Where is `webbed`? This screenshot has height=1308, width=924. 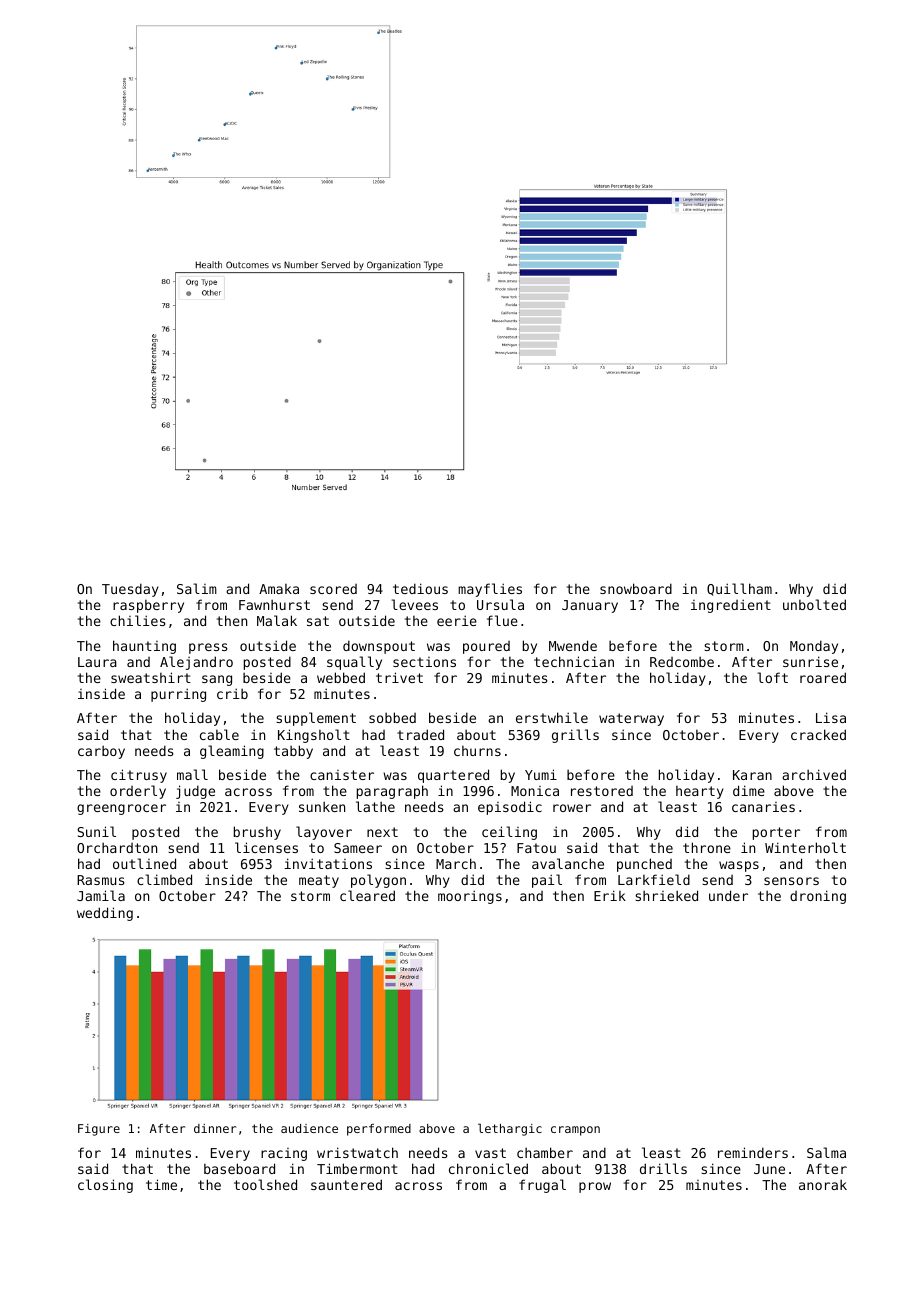
webbed is located at coordinates (341, 677).
